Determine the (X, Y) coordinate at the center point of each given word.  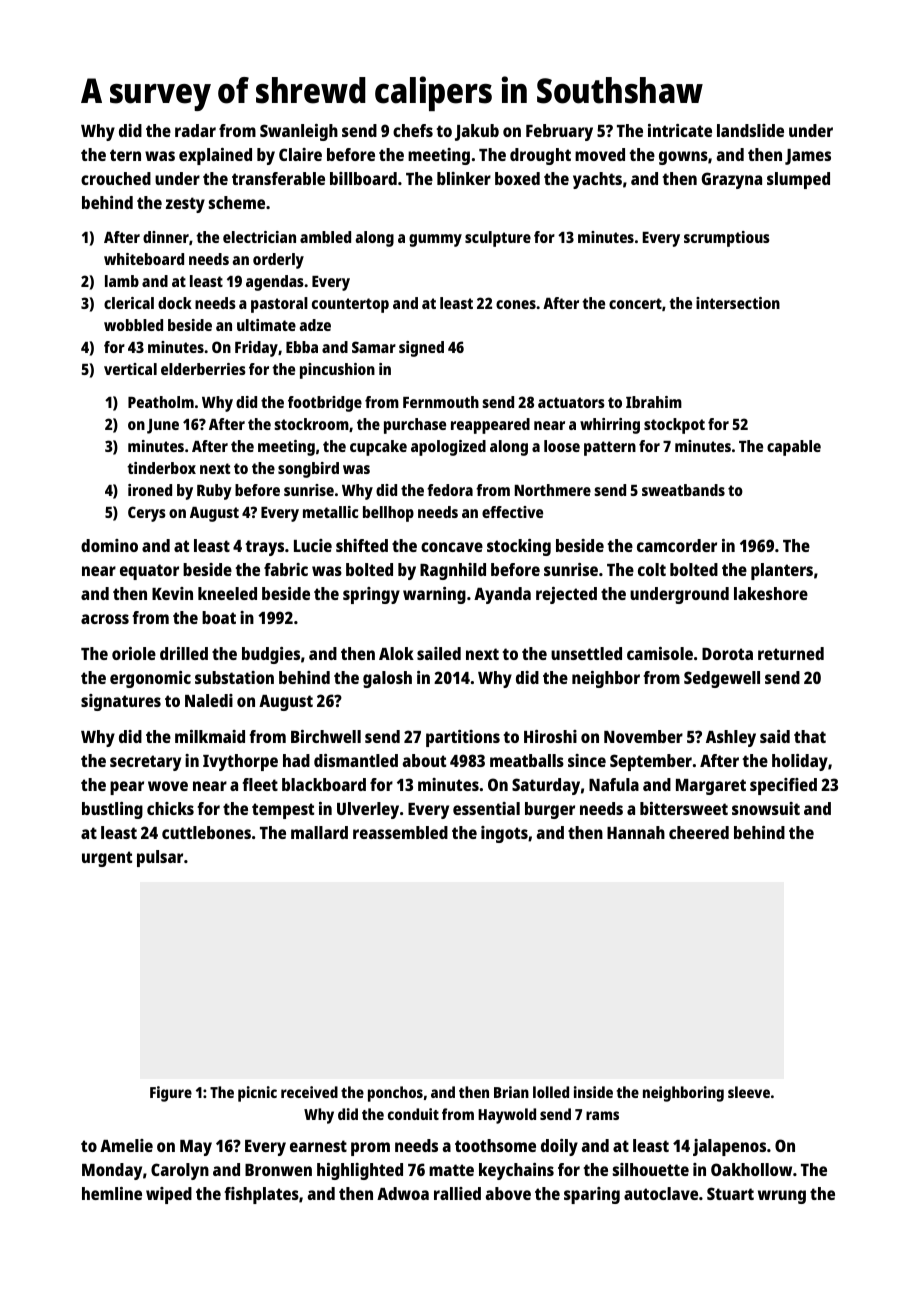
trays (265, 548)
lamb (122, 281)
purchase (415, 426)
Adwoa (403, 1193)
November (643, 736)
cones (516, 304)
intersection (738, 303)
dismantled (356, 760)
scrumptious (727, 239)
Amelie (126, 1145)
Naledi (209, 700)
